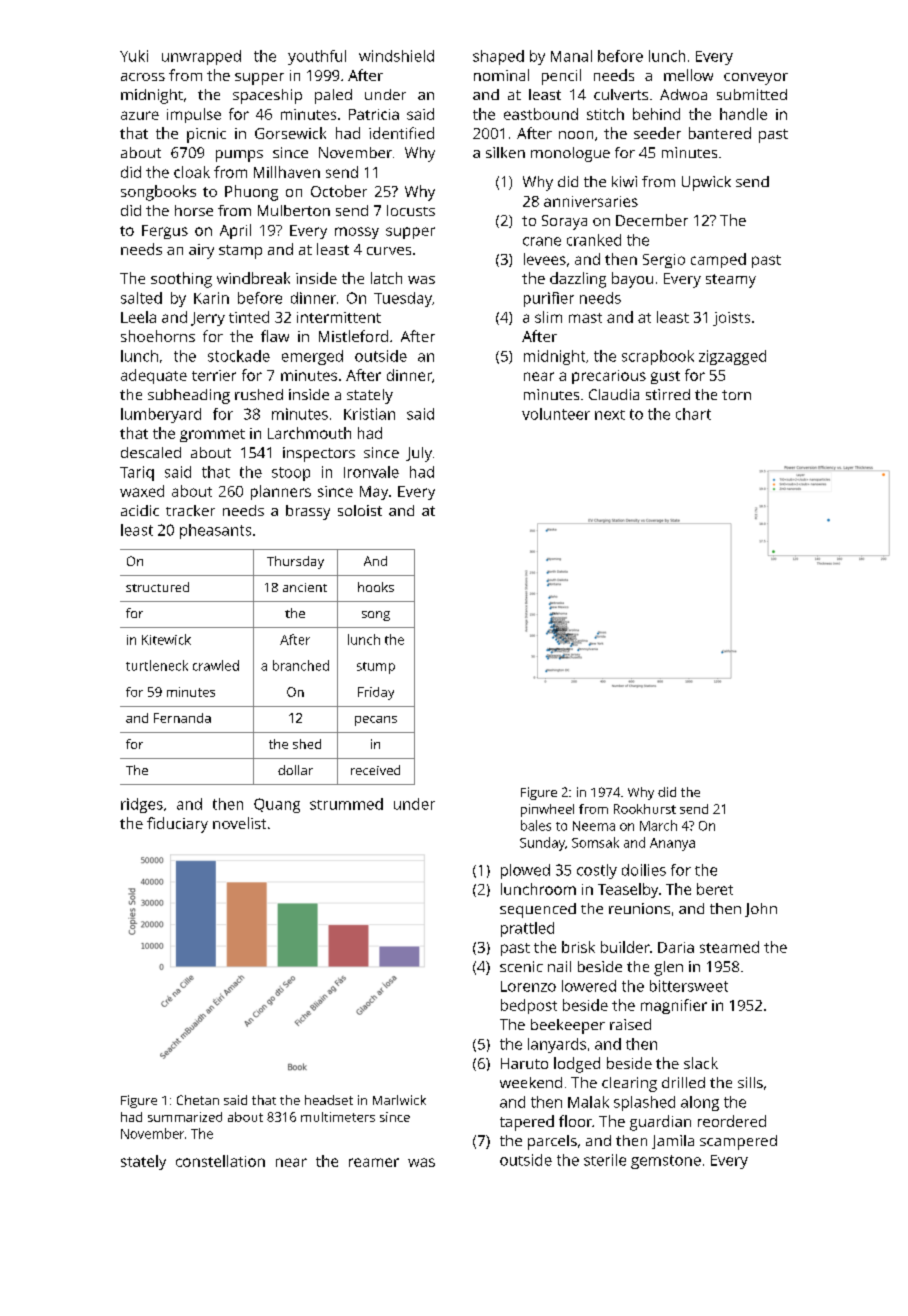 The image size is (908, 1316). What do you see at coordinates (731, 281) in the screenshot?
I see `steamy` at bounding box center [731, 281].
